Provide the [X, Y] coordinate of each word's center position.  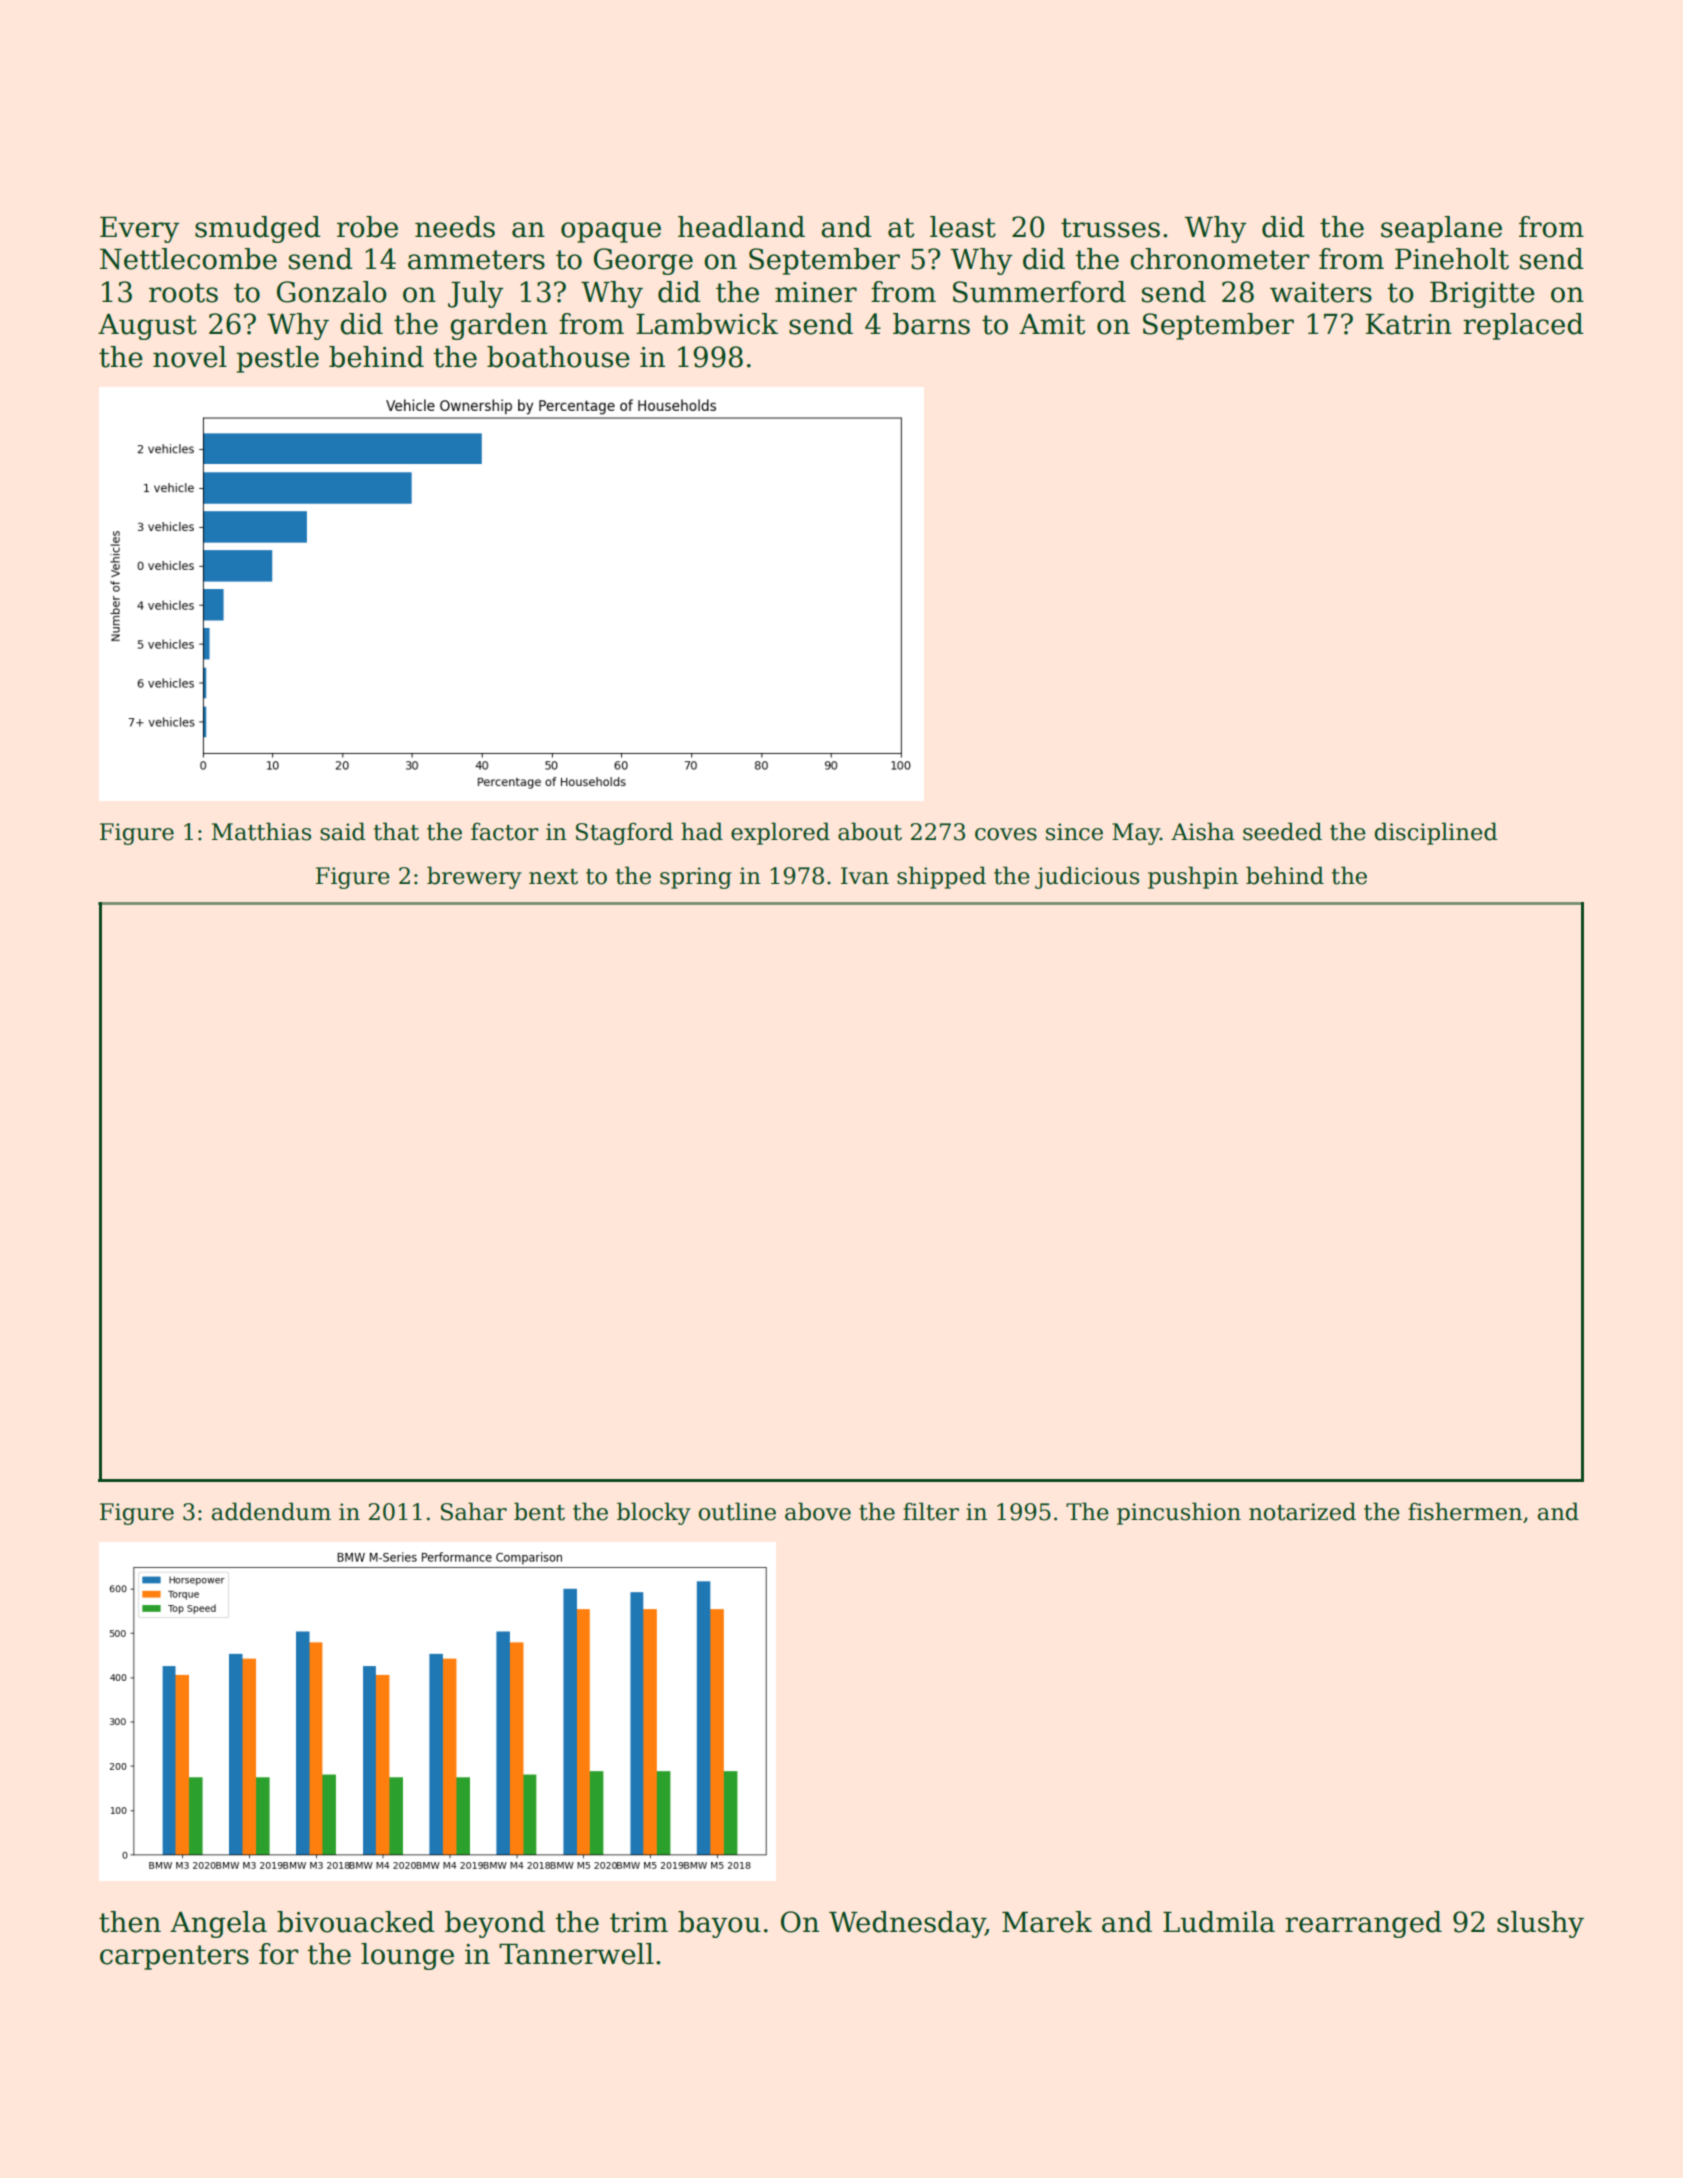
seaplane [1441, 229]
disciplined [1436, 833]
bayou [719, 1924]
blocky [654, 1513]
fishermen [1465, 1511]
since [1074, 832]
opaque [611, 232]
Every [140, 230]
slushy [1540, 1924]
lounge [407, 1956]
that [396, 831]
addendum [271, 1511]
